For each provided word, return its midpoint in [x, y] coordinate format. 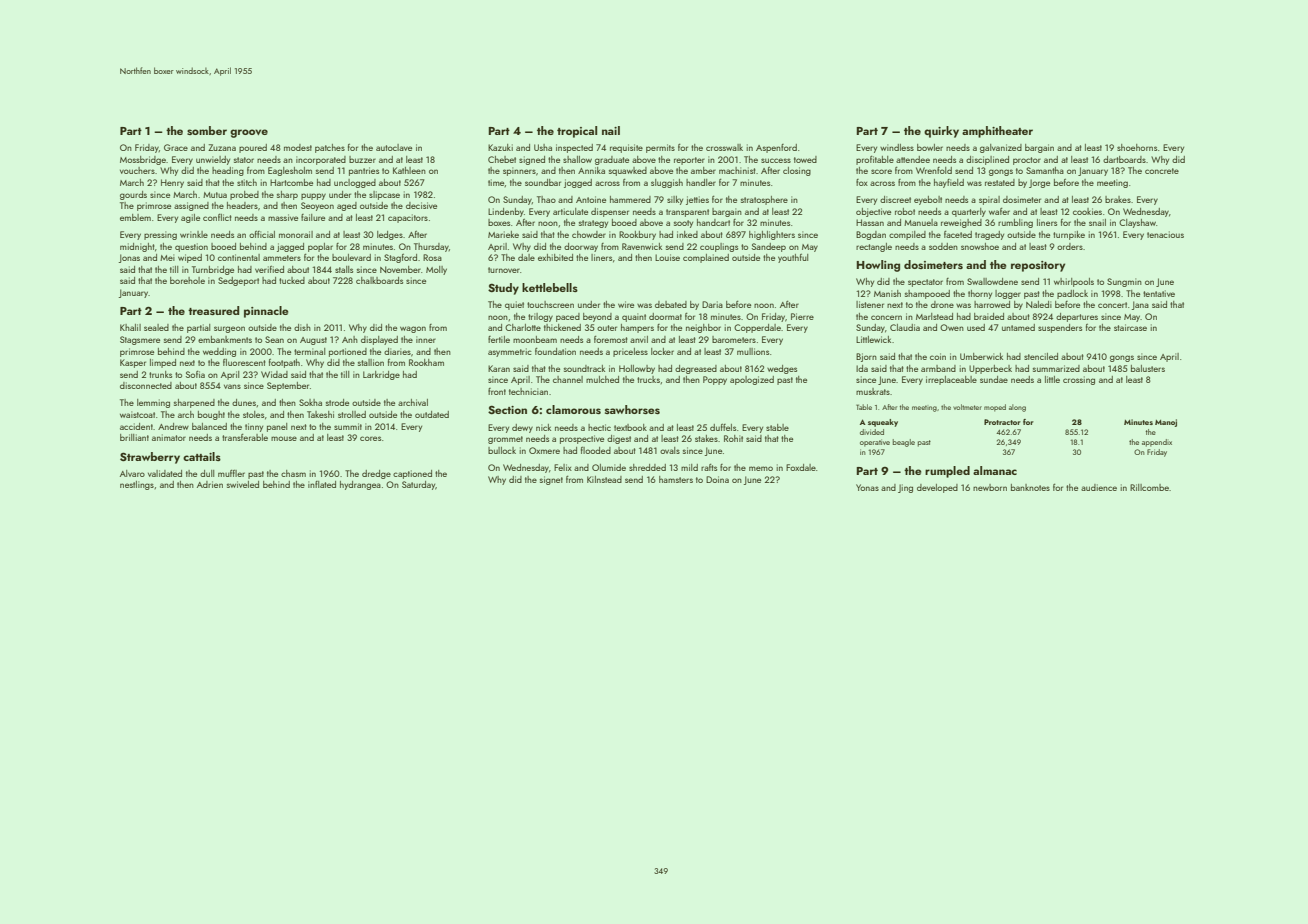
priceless [630, 352]
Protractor [1002, 422]
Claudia [905, 327]
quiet [514, 305]
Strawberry [150, 458]
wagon [413, 329]
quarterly [969, 212]
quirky [941, 132]
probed [244, 195]
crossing [1079, 380]
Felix [563, 467]
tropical [577, 132]
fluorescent [244, 362]
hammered [630, 199]
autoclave [394, 147]
